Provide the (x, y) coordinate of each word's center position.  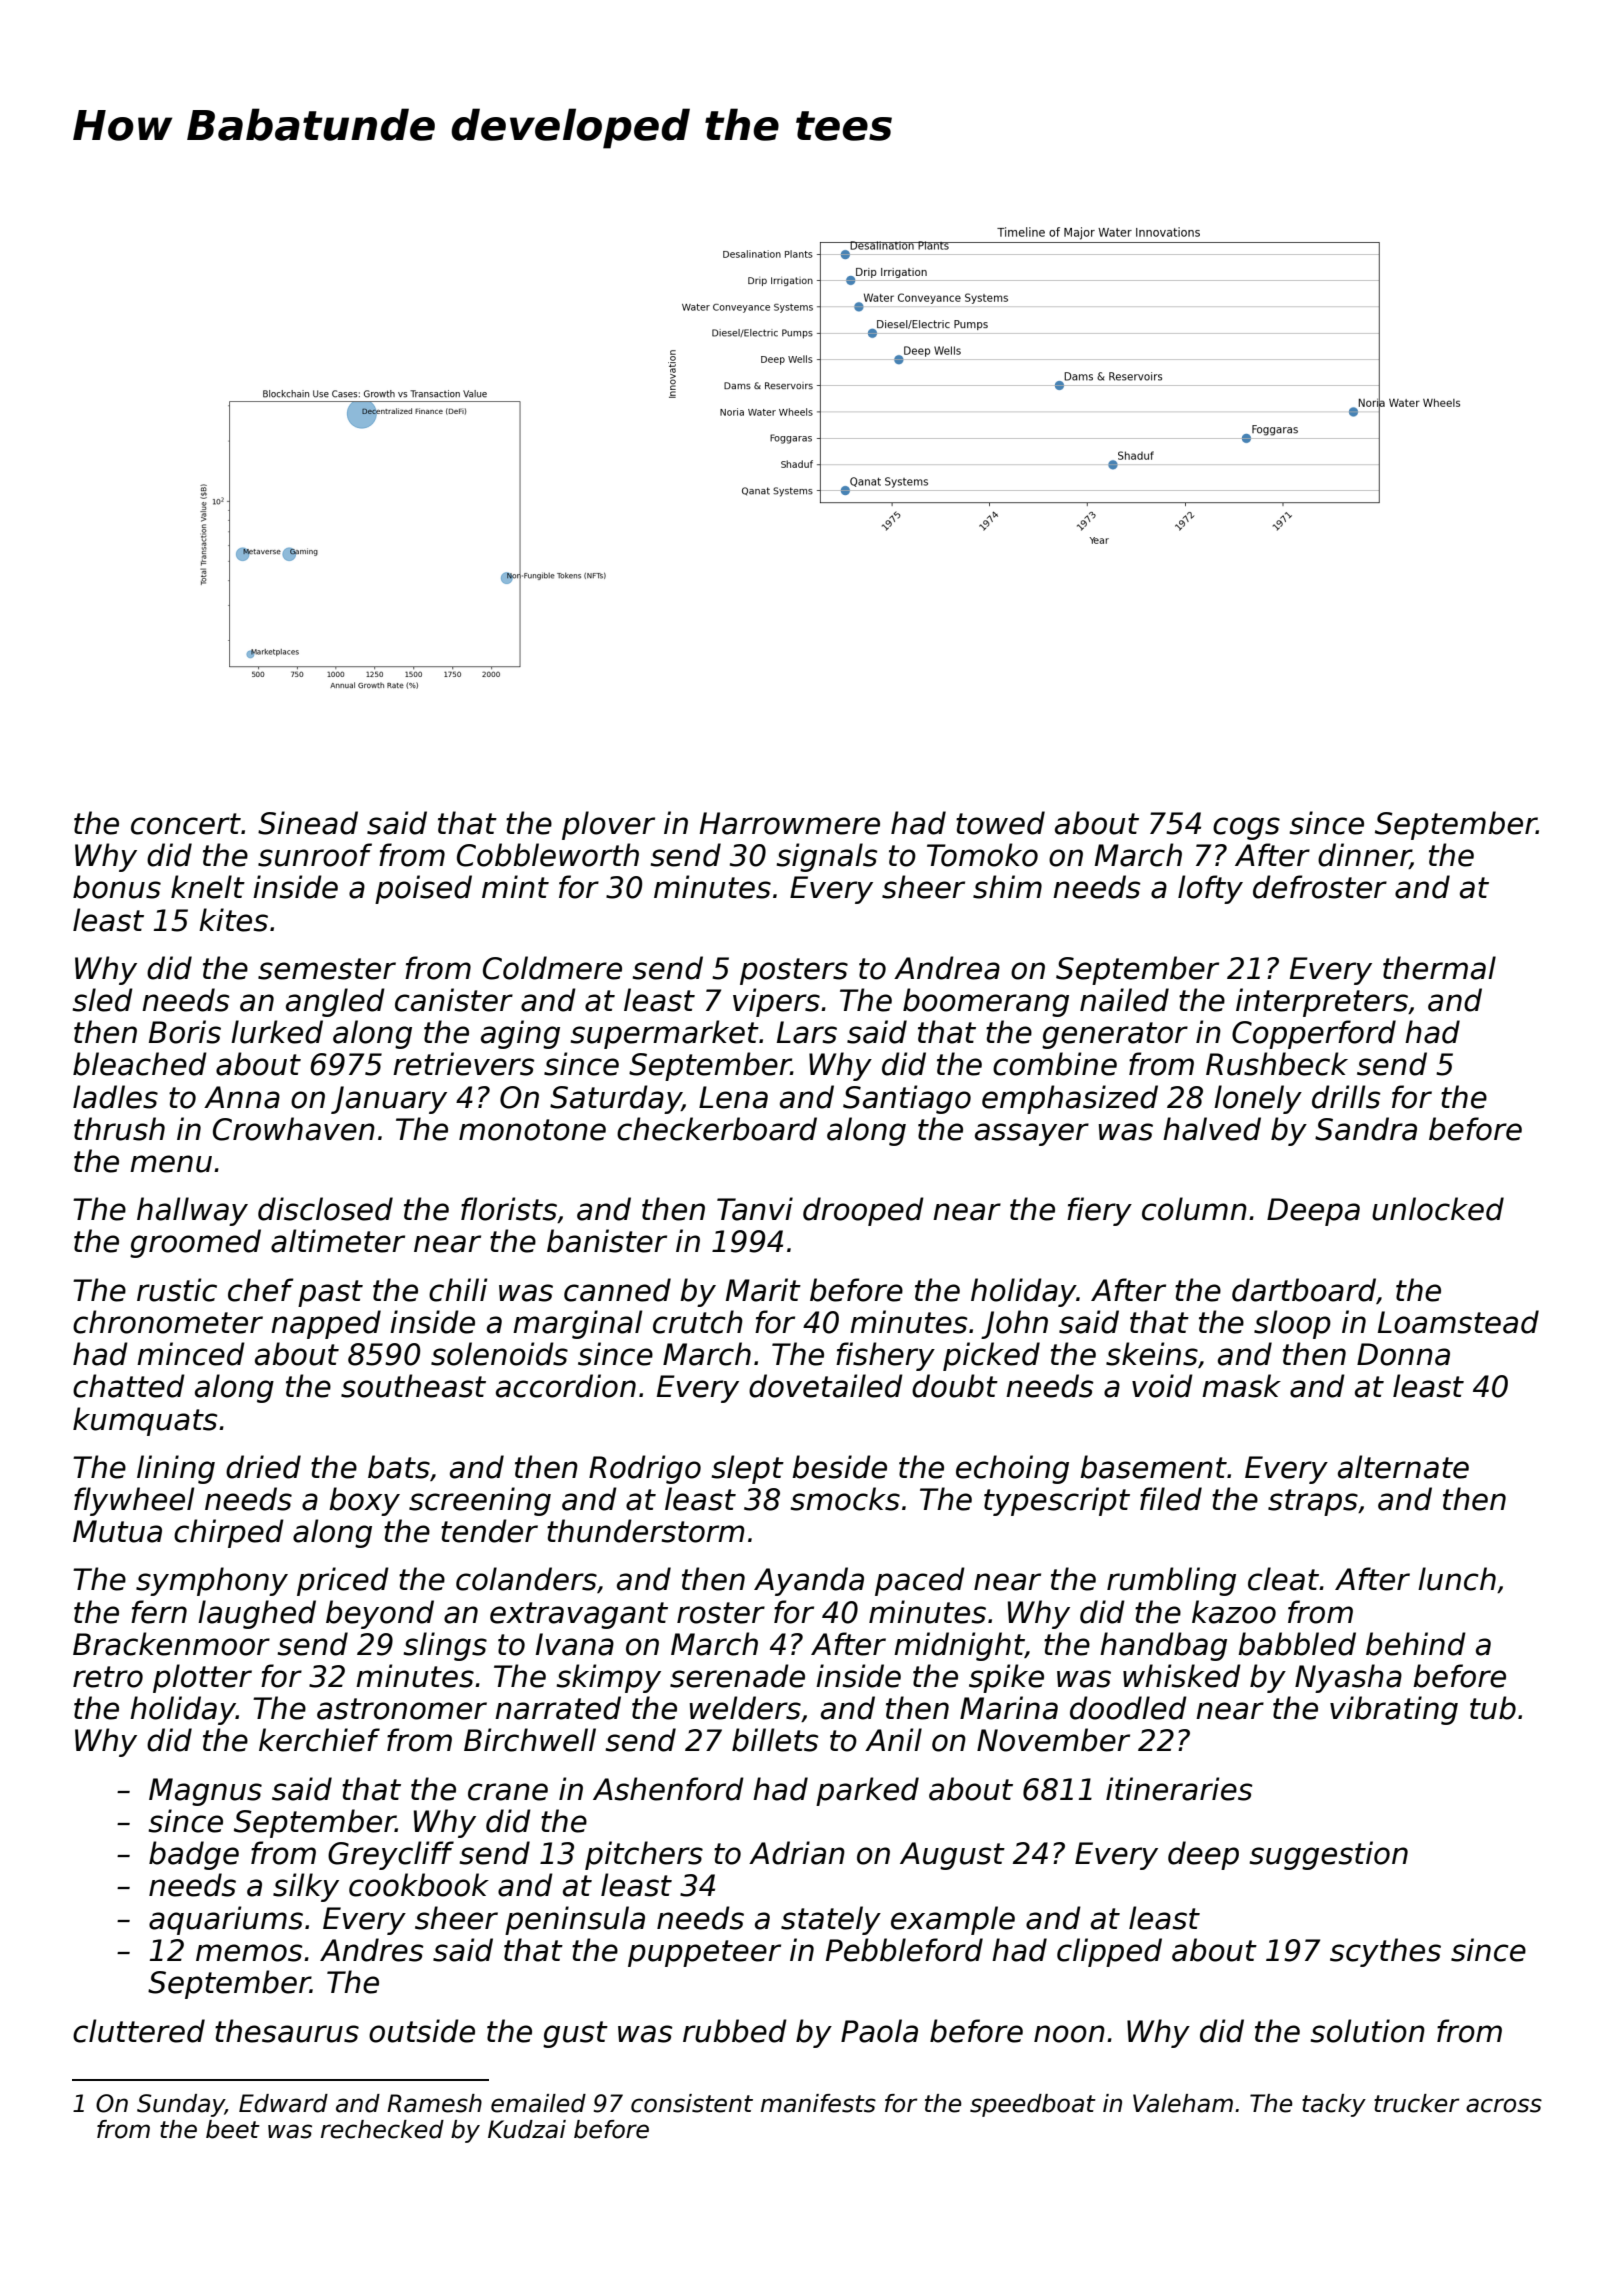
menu (171, 1164)
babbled (1297, 1644)
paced (920, 1581)
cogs (1246, 828)
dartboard (1304, 1290)
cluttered (139, 2031)
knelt (208, 887)
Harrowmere (790, 823)
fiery (1099, 1211)
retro (108, 1677)
